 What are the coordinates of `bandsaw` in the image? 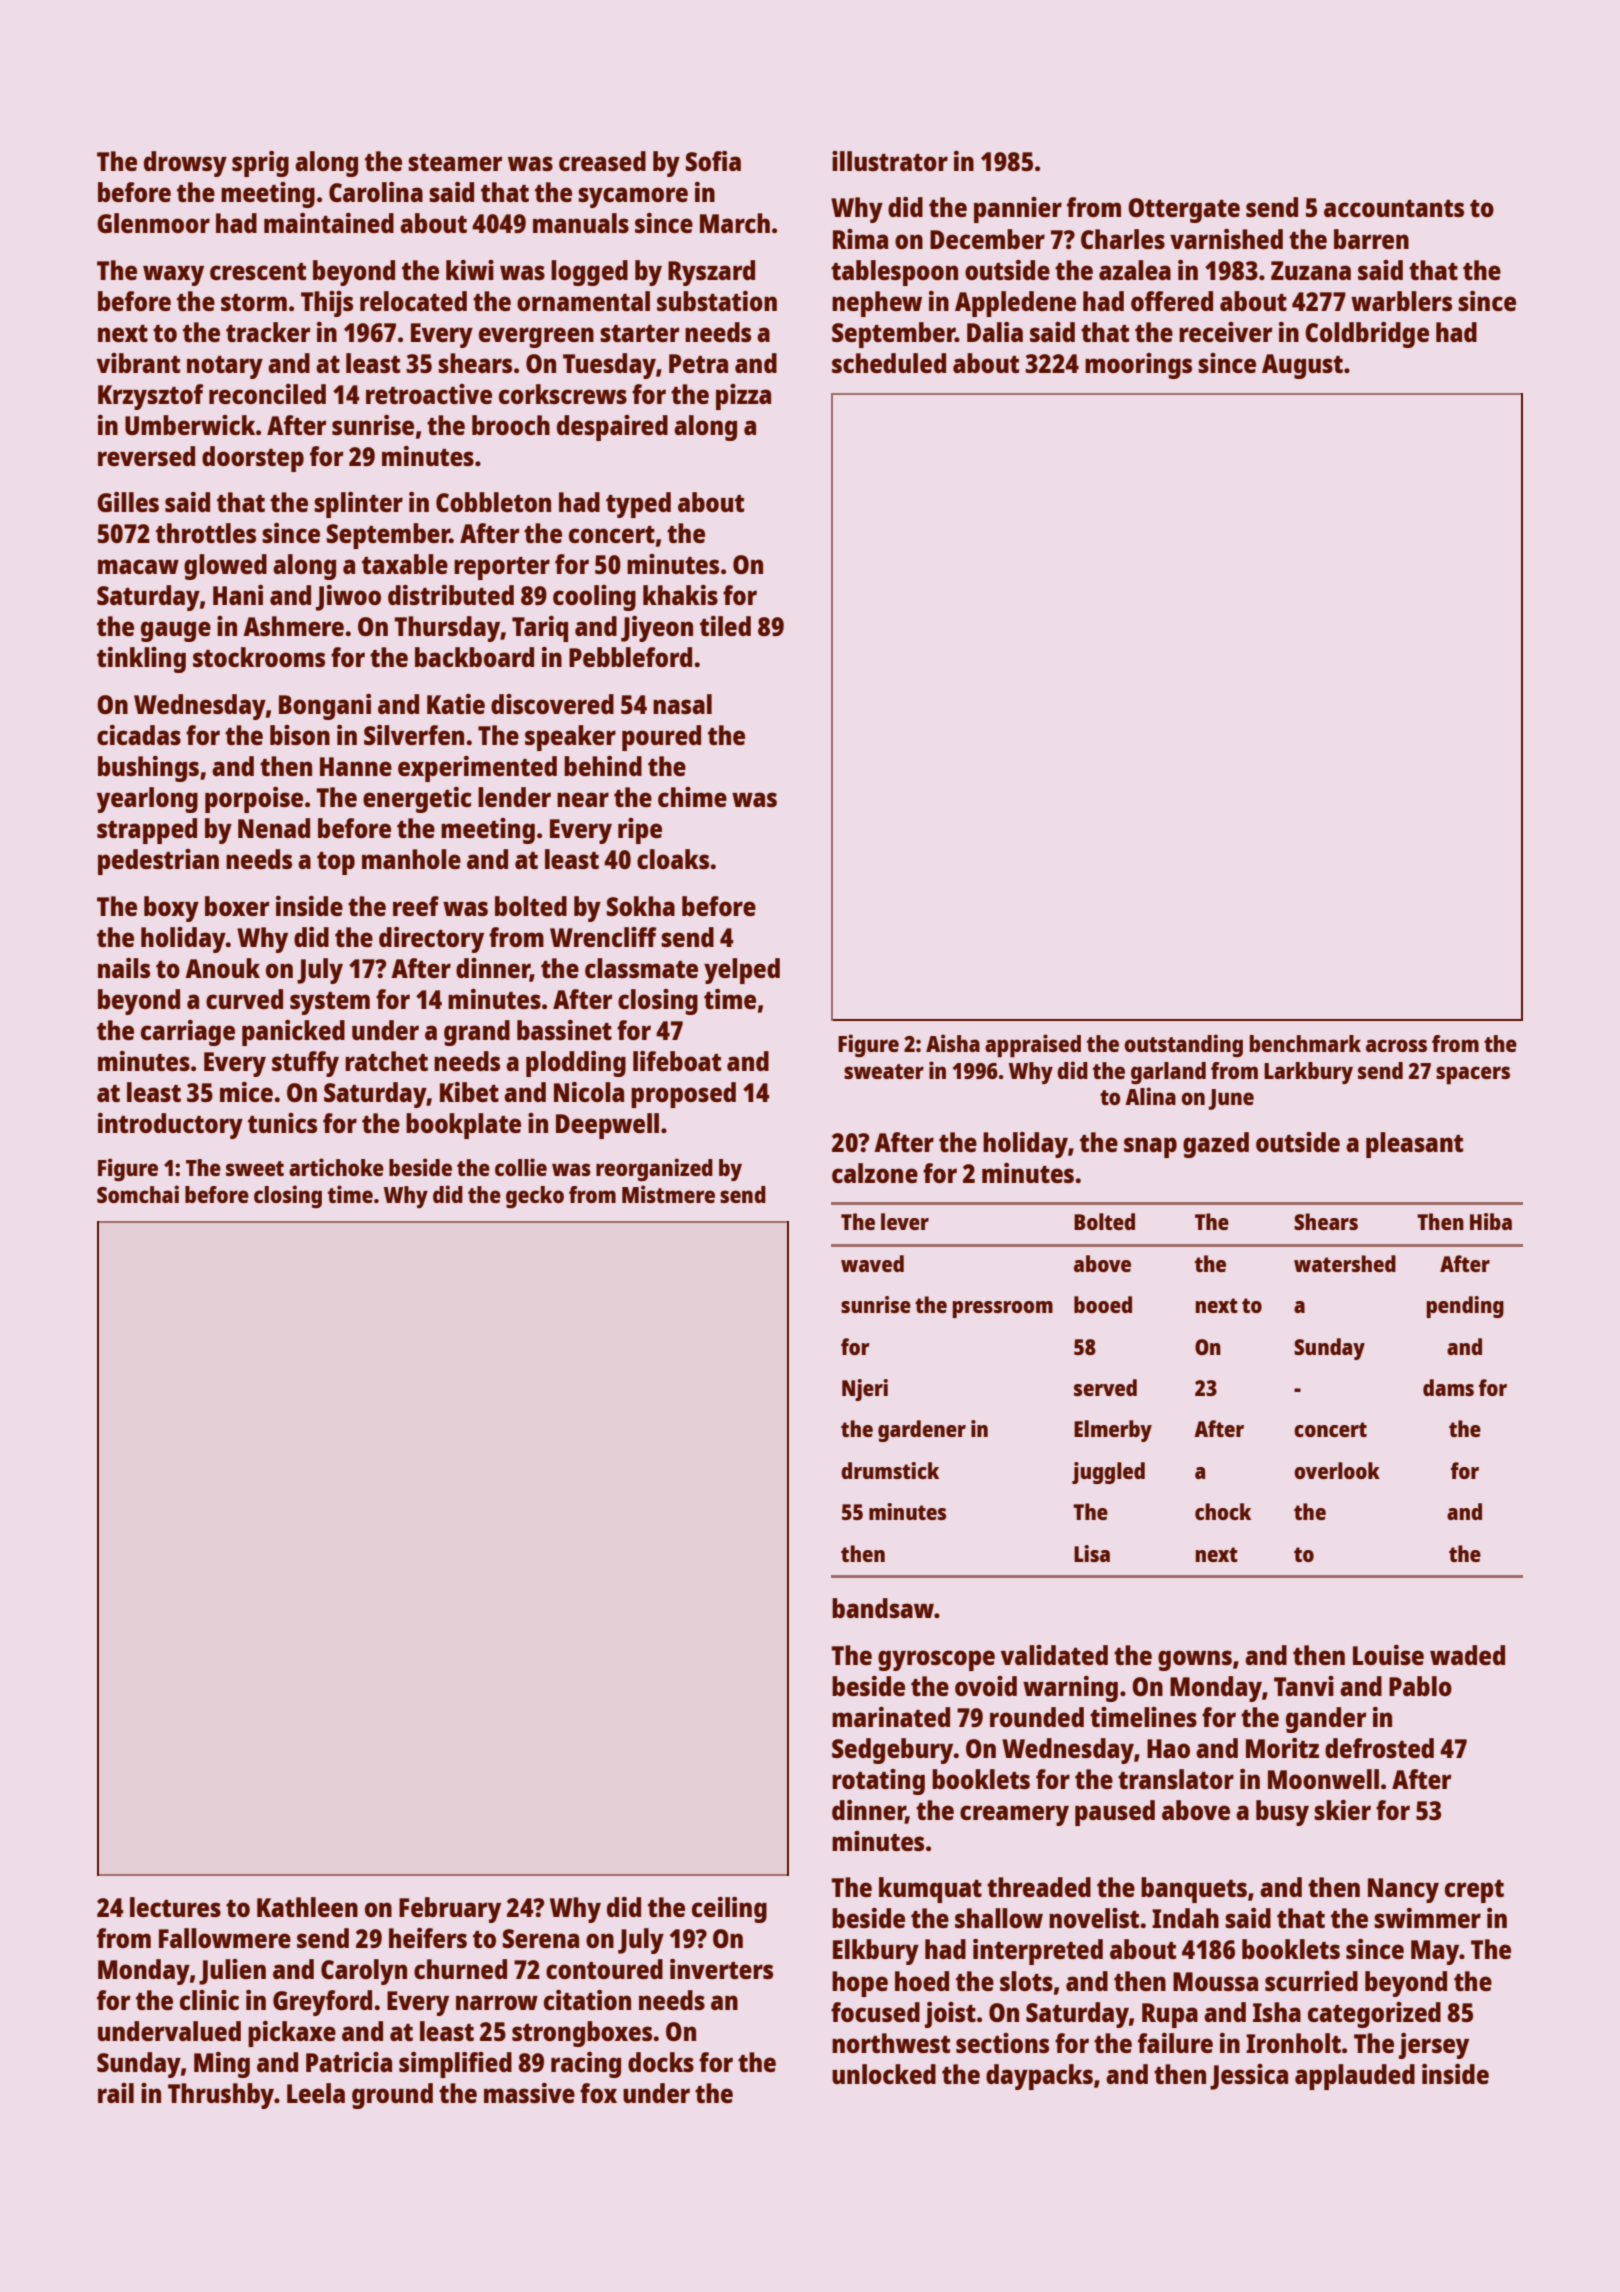 It's located at (883, 1608).
